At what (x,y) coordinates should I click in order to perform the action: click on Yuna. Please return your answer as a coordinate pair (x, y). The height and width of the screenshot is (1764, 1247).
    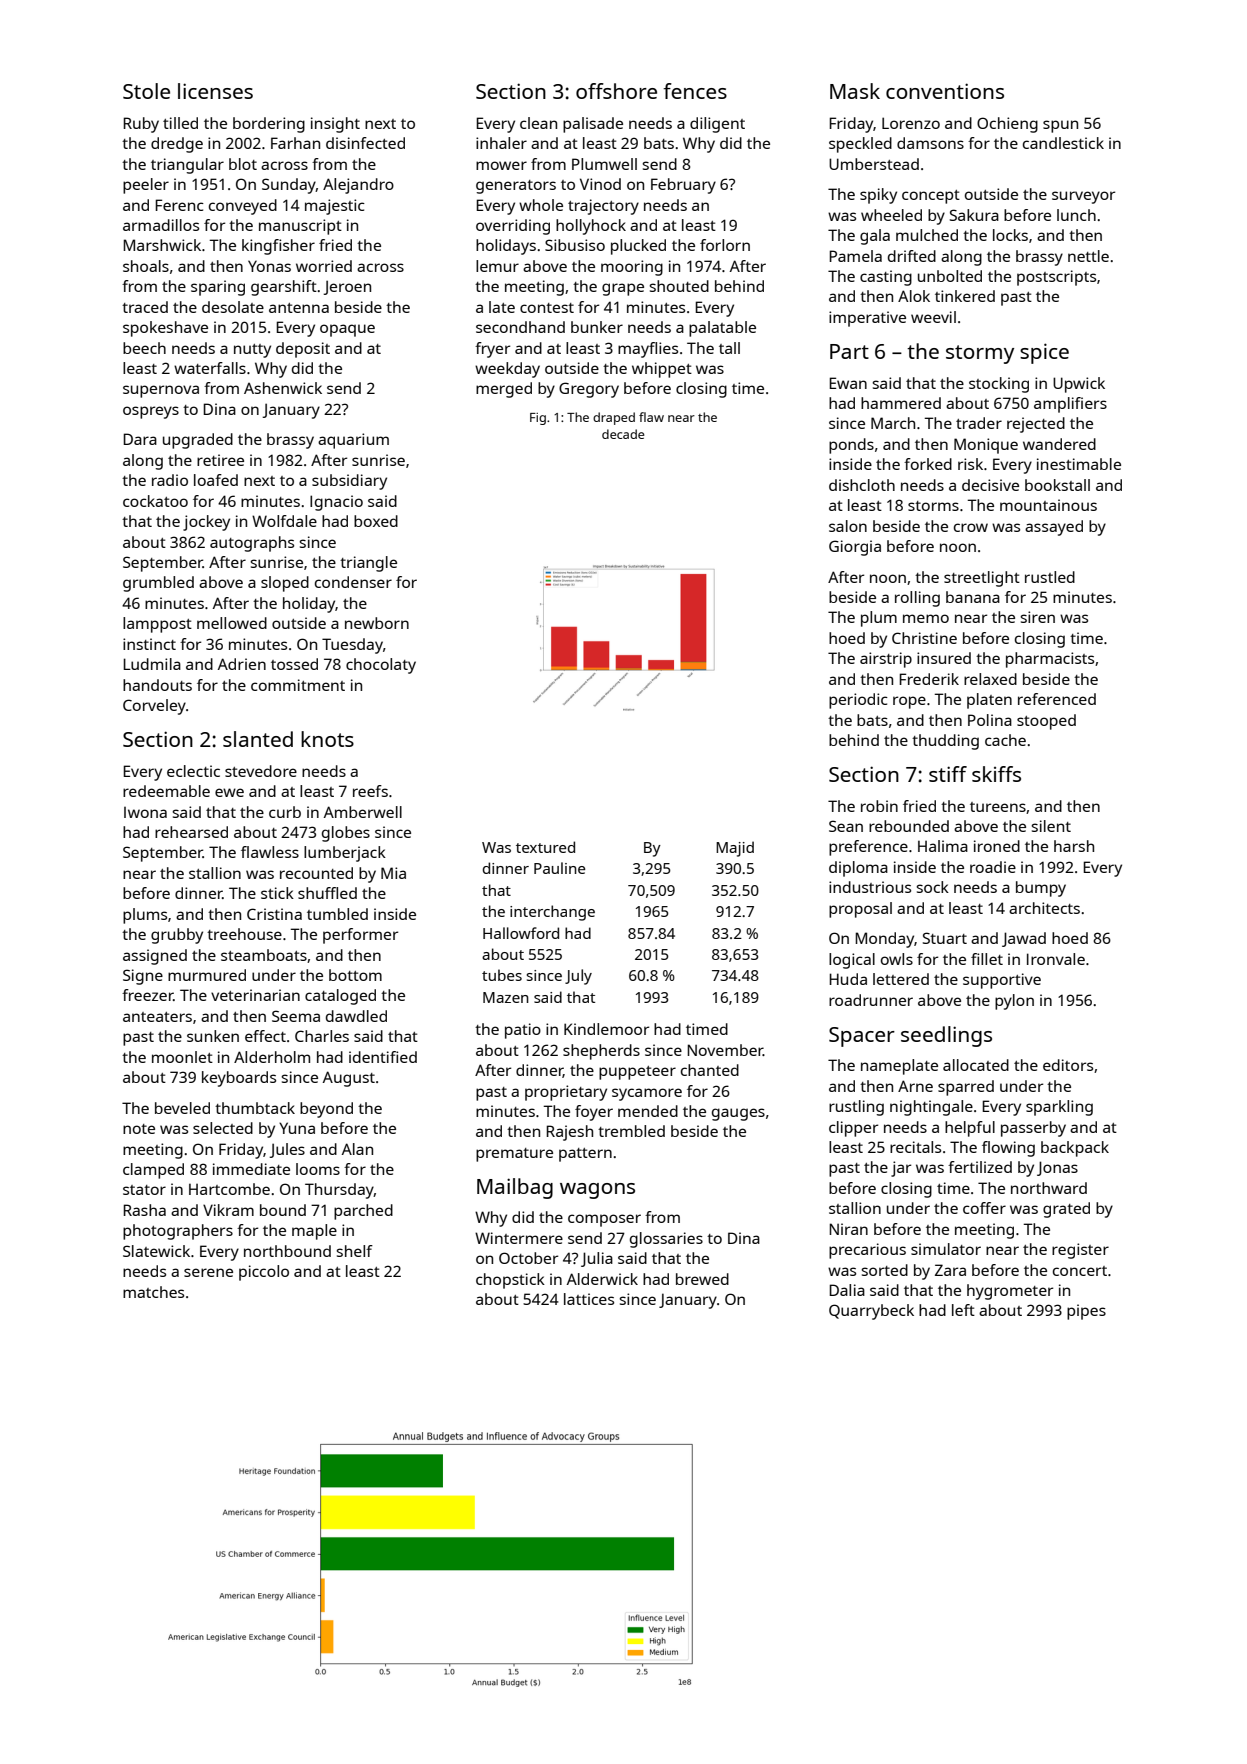
    Looking at the image, I should click on (297, 1128).
